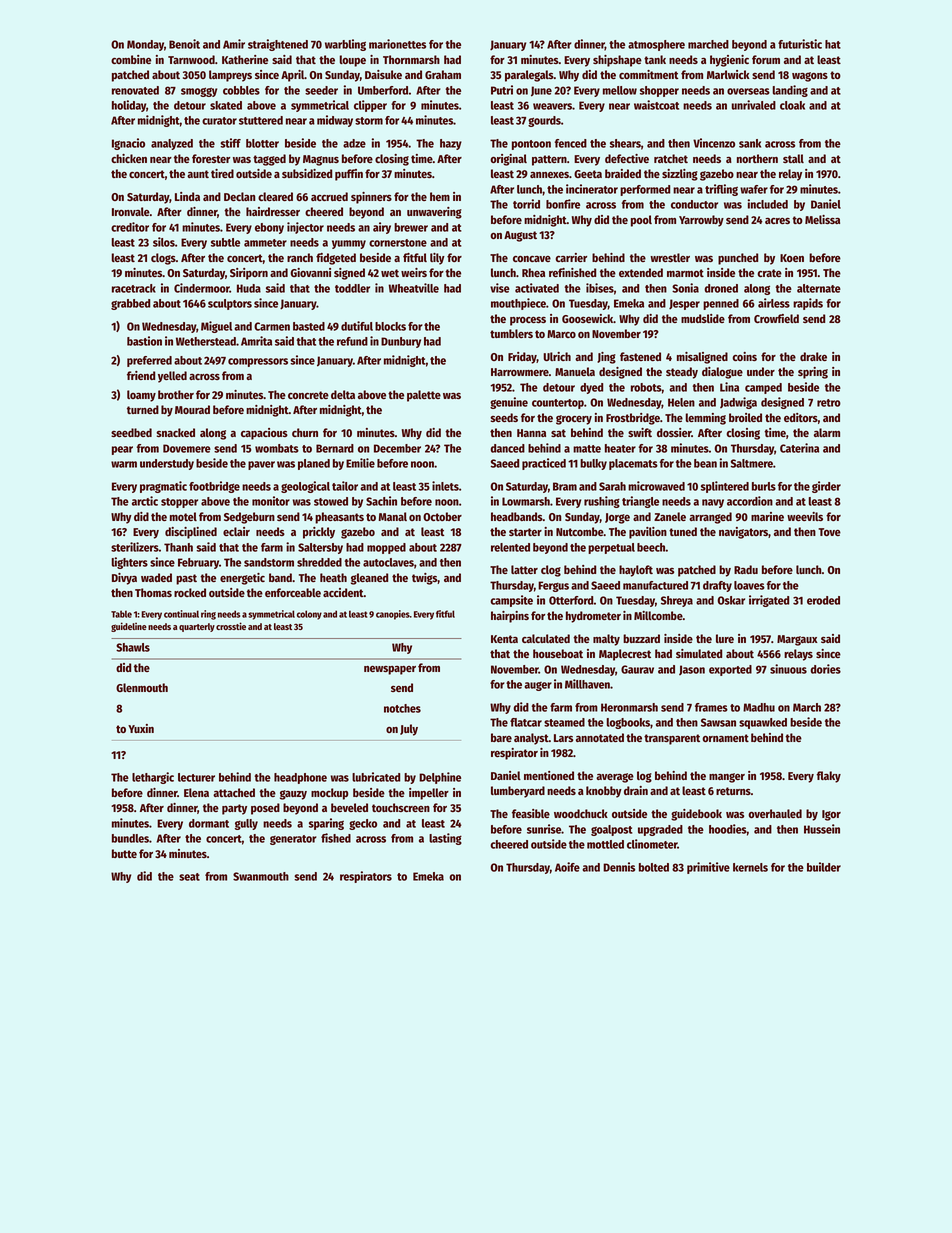 Image resolution: width=952 pixels, height=1233 pixels. I want to click on compressors, so click(258, 362).
